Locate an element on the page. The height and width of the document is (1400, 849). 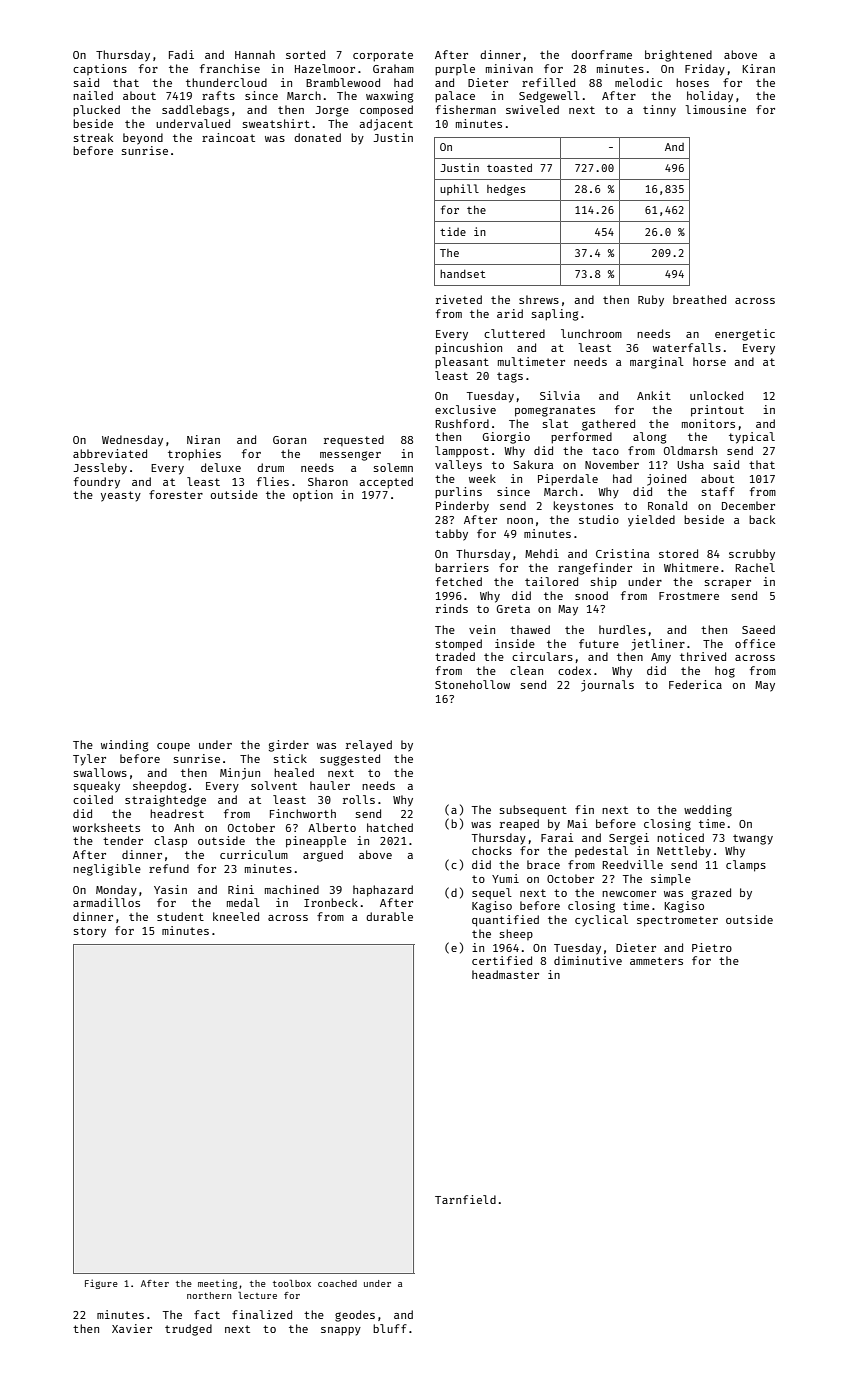
spectrometer is located at coordinates (677, 921).
